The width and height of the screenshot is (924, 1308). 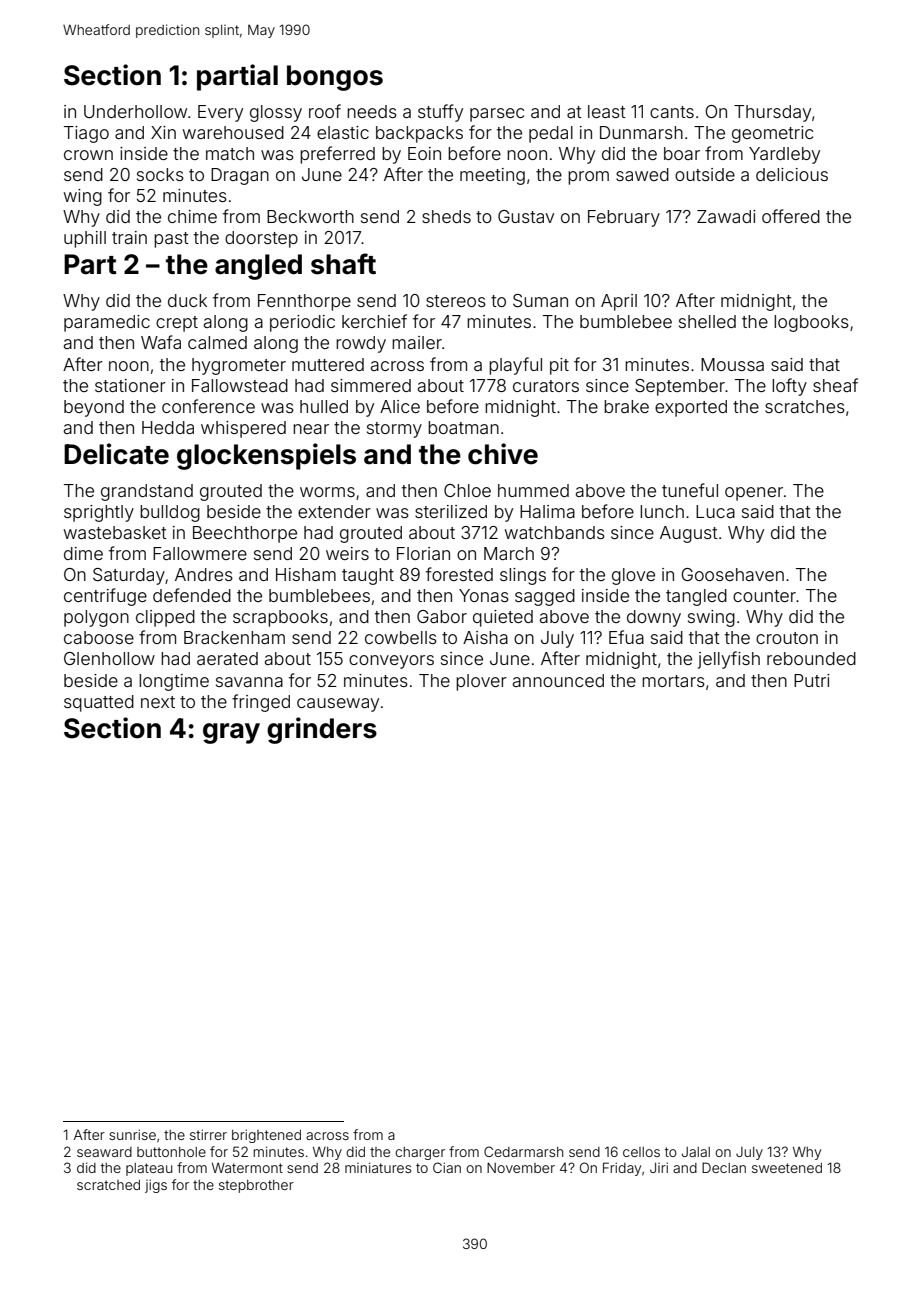 I want to click on logbooks, so click(x=811, y=323).
